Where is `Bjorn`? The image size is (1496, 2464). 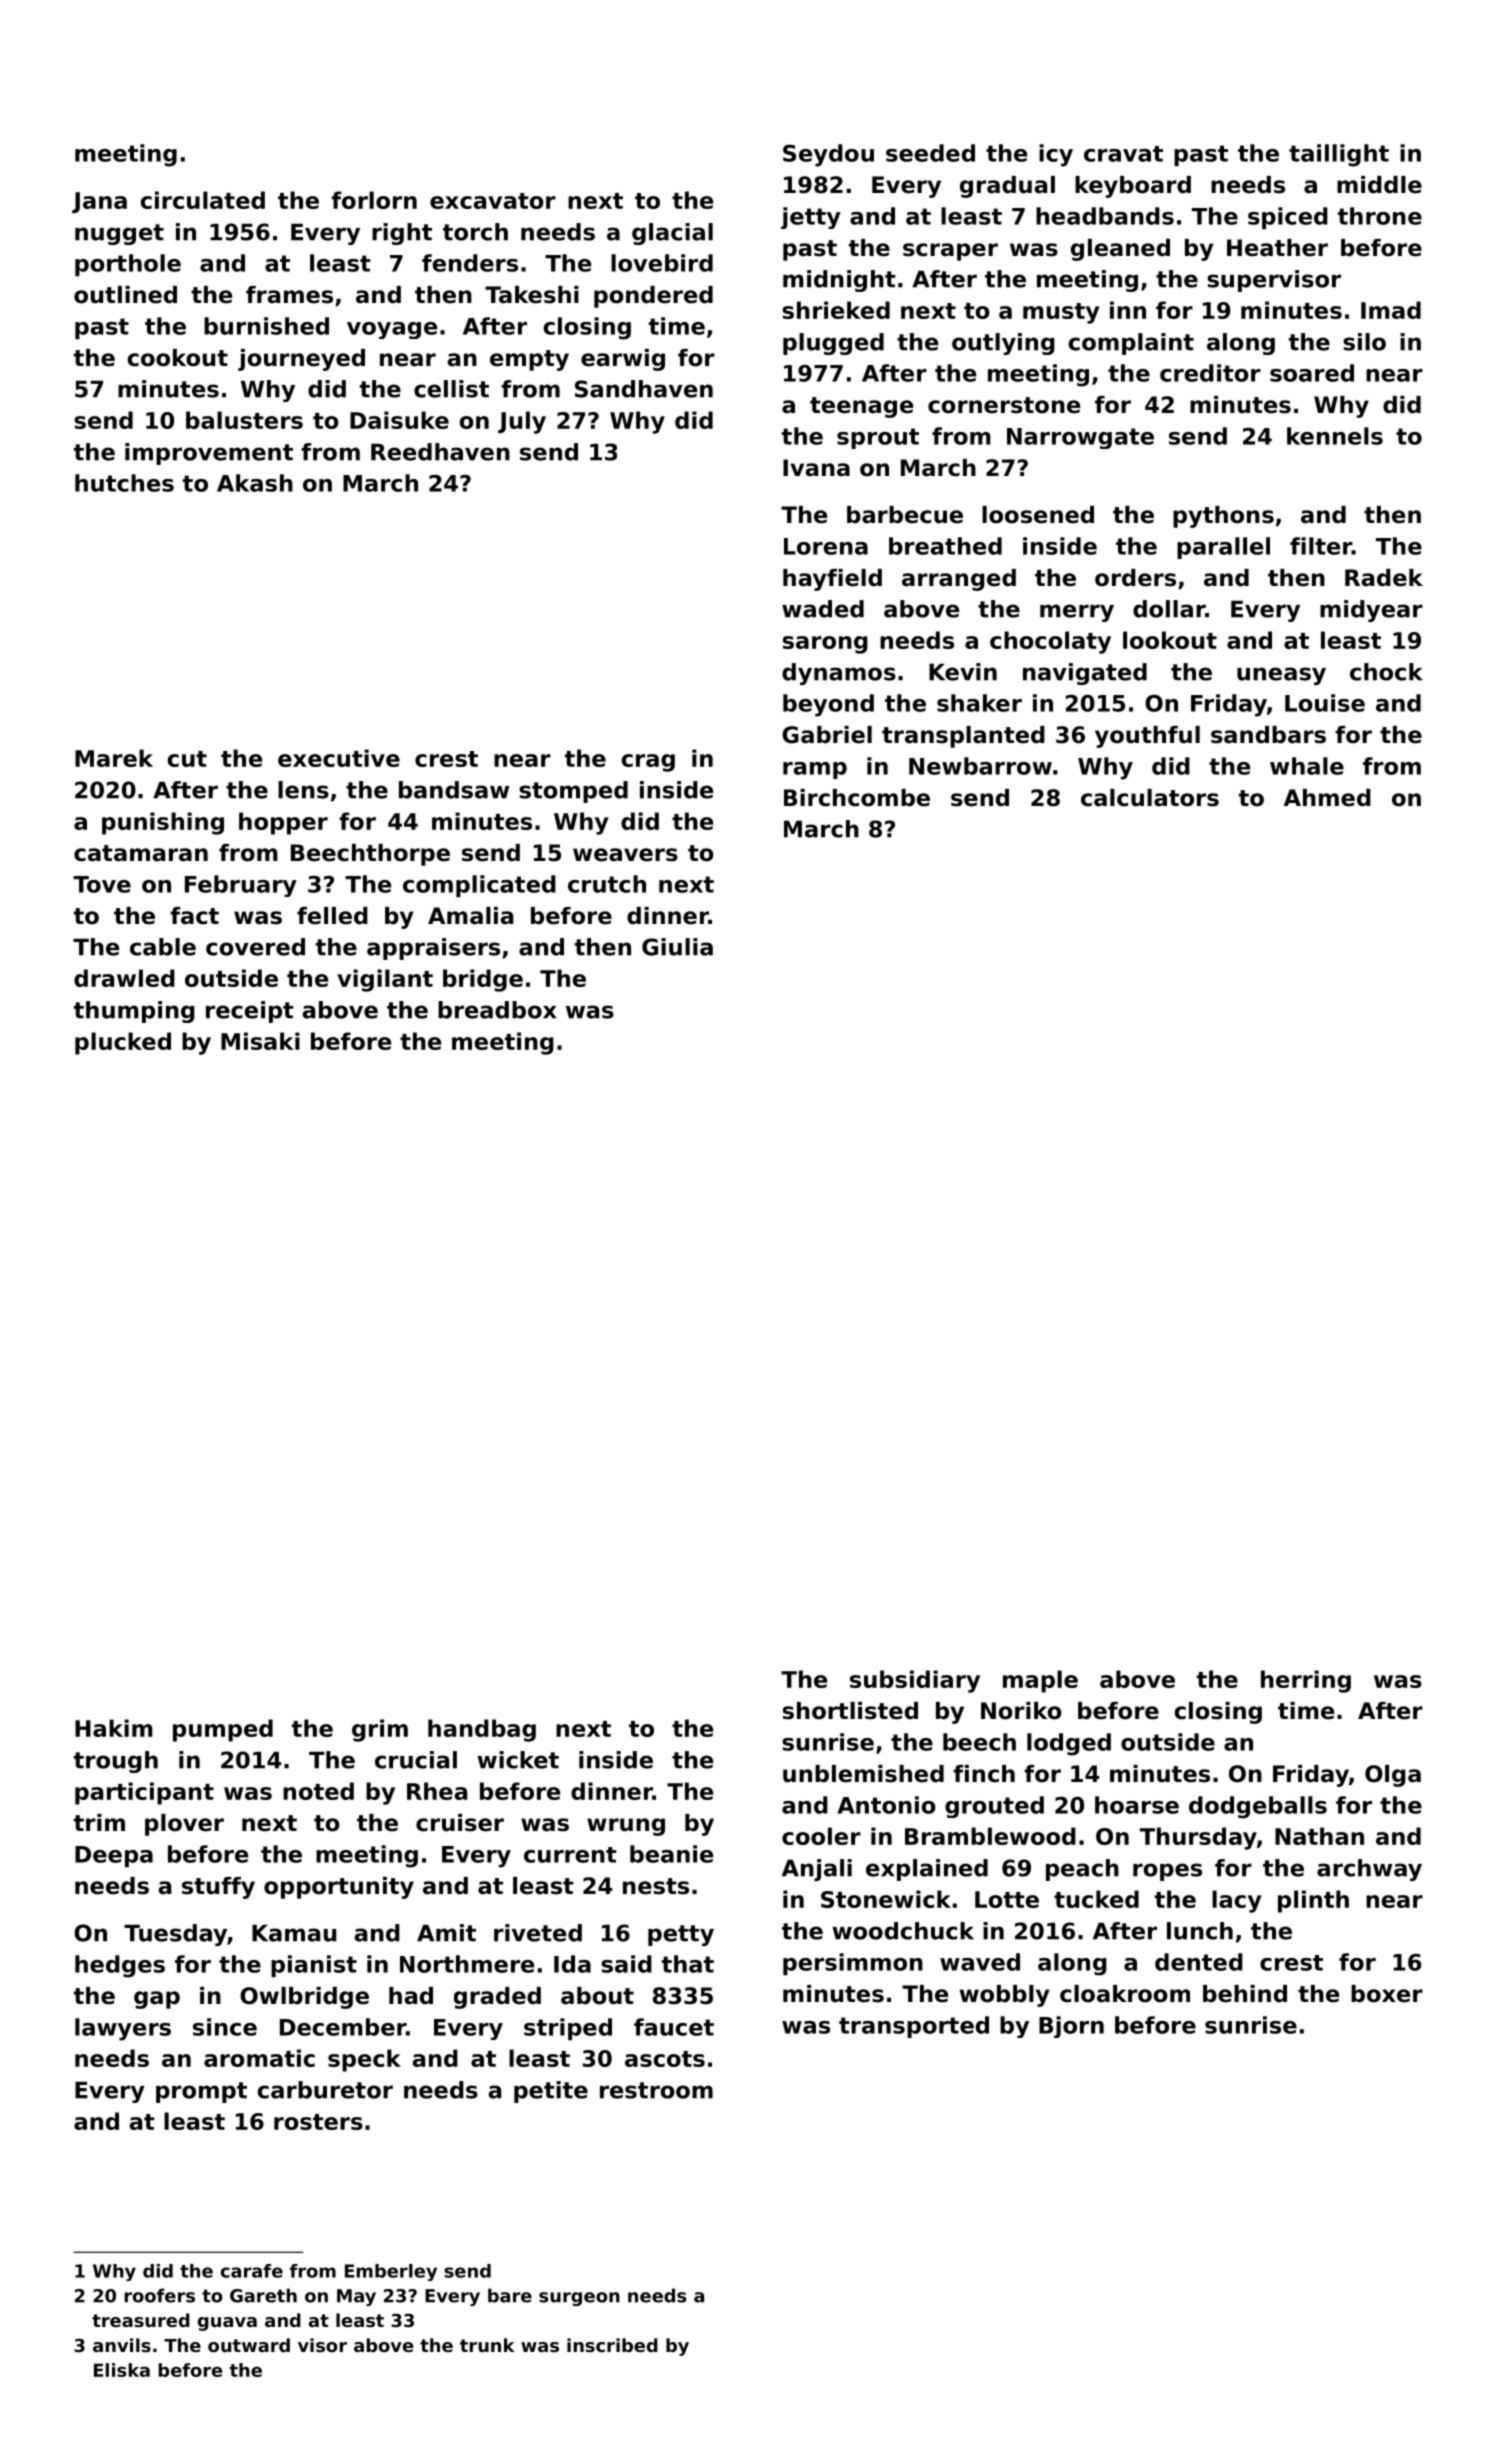 Bjorn is located at coordinates (1071, 2027).
